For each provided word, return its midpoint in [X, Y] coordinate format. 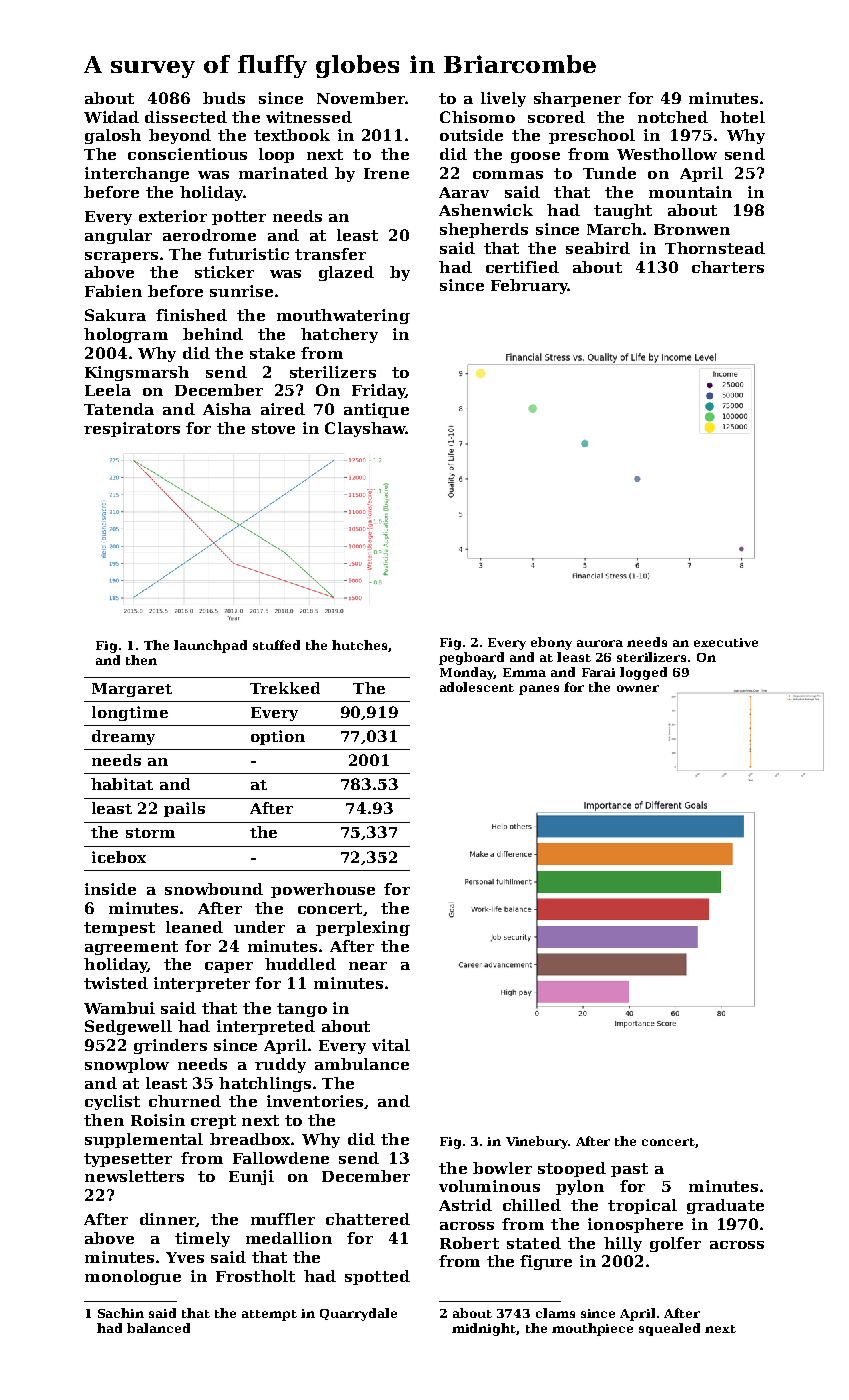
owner [638, 688]
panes [539, 690]
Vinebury [537, 1142]
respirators [132, 429]
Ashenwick [486, 210]
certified [522, 267]
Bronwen [692, 229]
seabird [598, 248]
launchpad [210, 646]
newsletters [134, 1176]
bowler [502, 1168]
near [368, 966]
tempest [119, 929]
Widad [111, 117]
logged [643, 673]
